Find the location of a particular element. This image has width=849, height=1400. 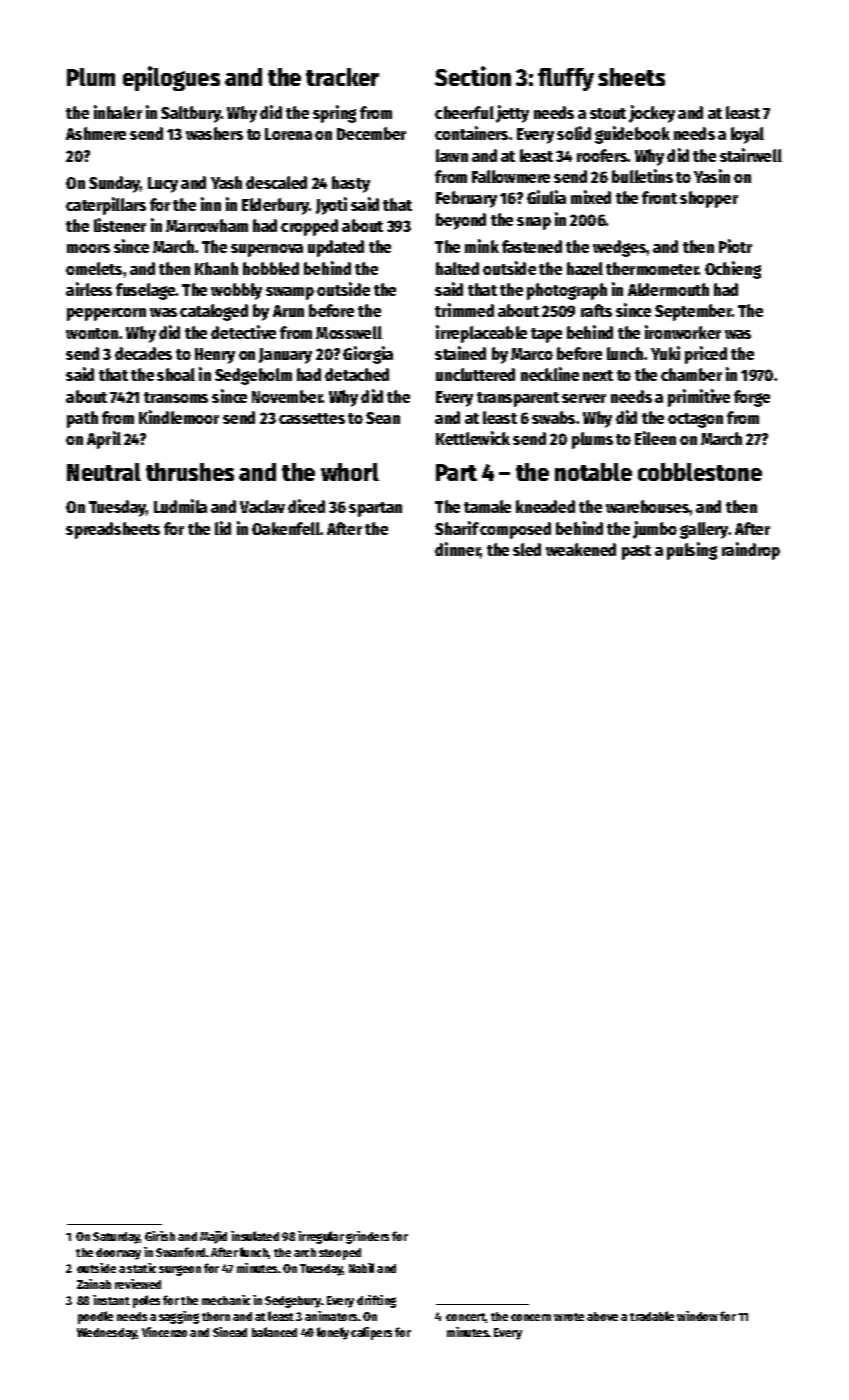

concern is located at coordinates (531, 1317).
